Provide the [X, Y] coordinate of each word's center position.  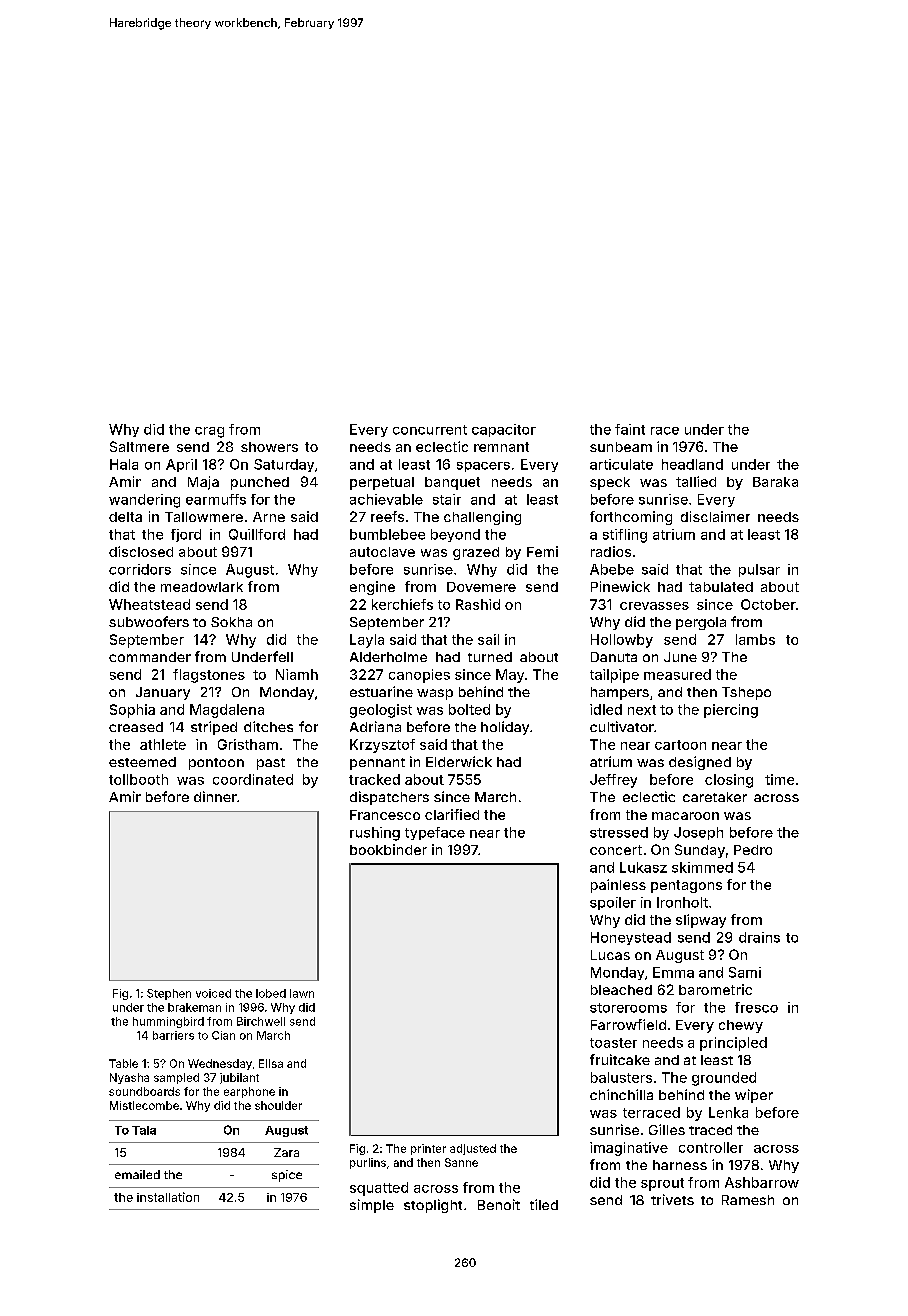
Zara [286, 1152]
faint [630, 429]
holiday [505, 728]
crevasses [654, 606]
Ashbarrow [762, 1182]
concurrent [430, 430]
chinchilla [621, 1094]
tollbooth [138, 779]
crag [209, 432]
